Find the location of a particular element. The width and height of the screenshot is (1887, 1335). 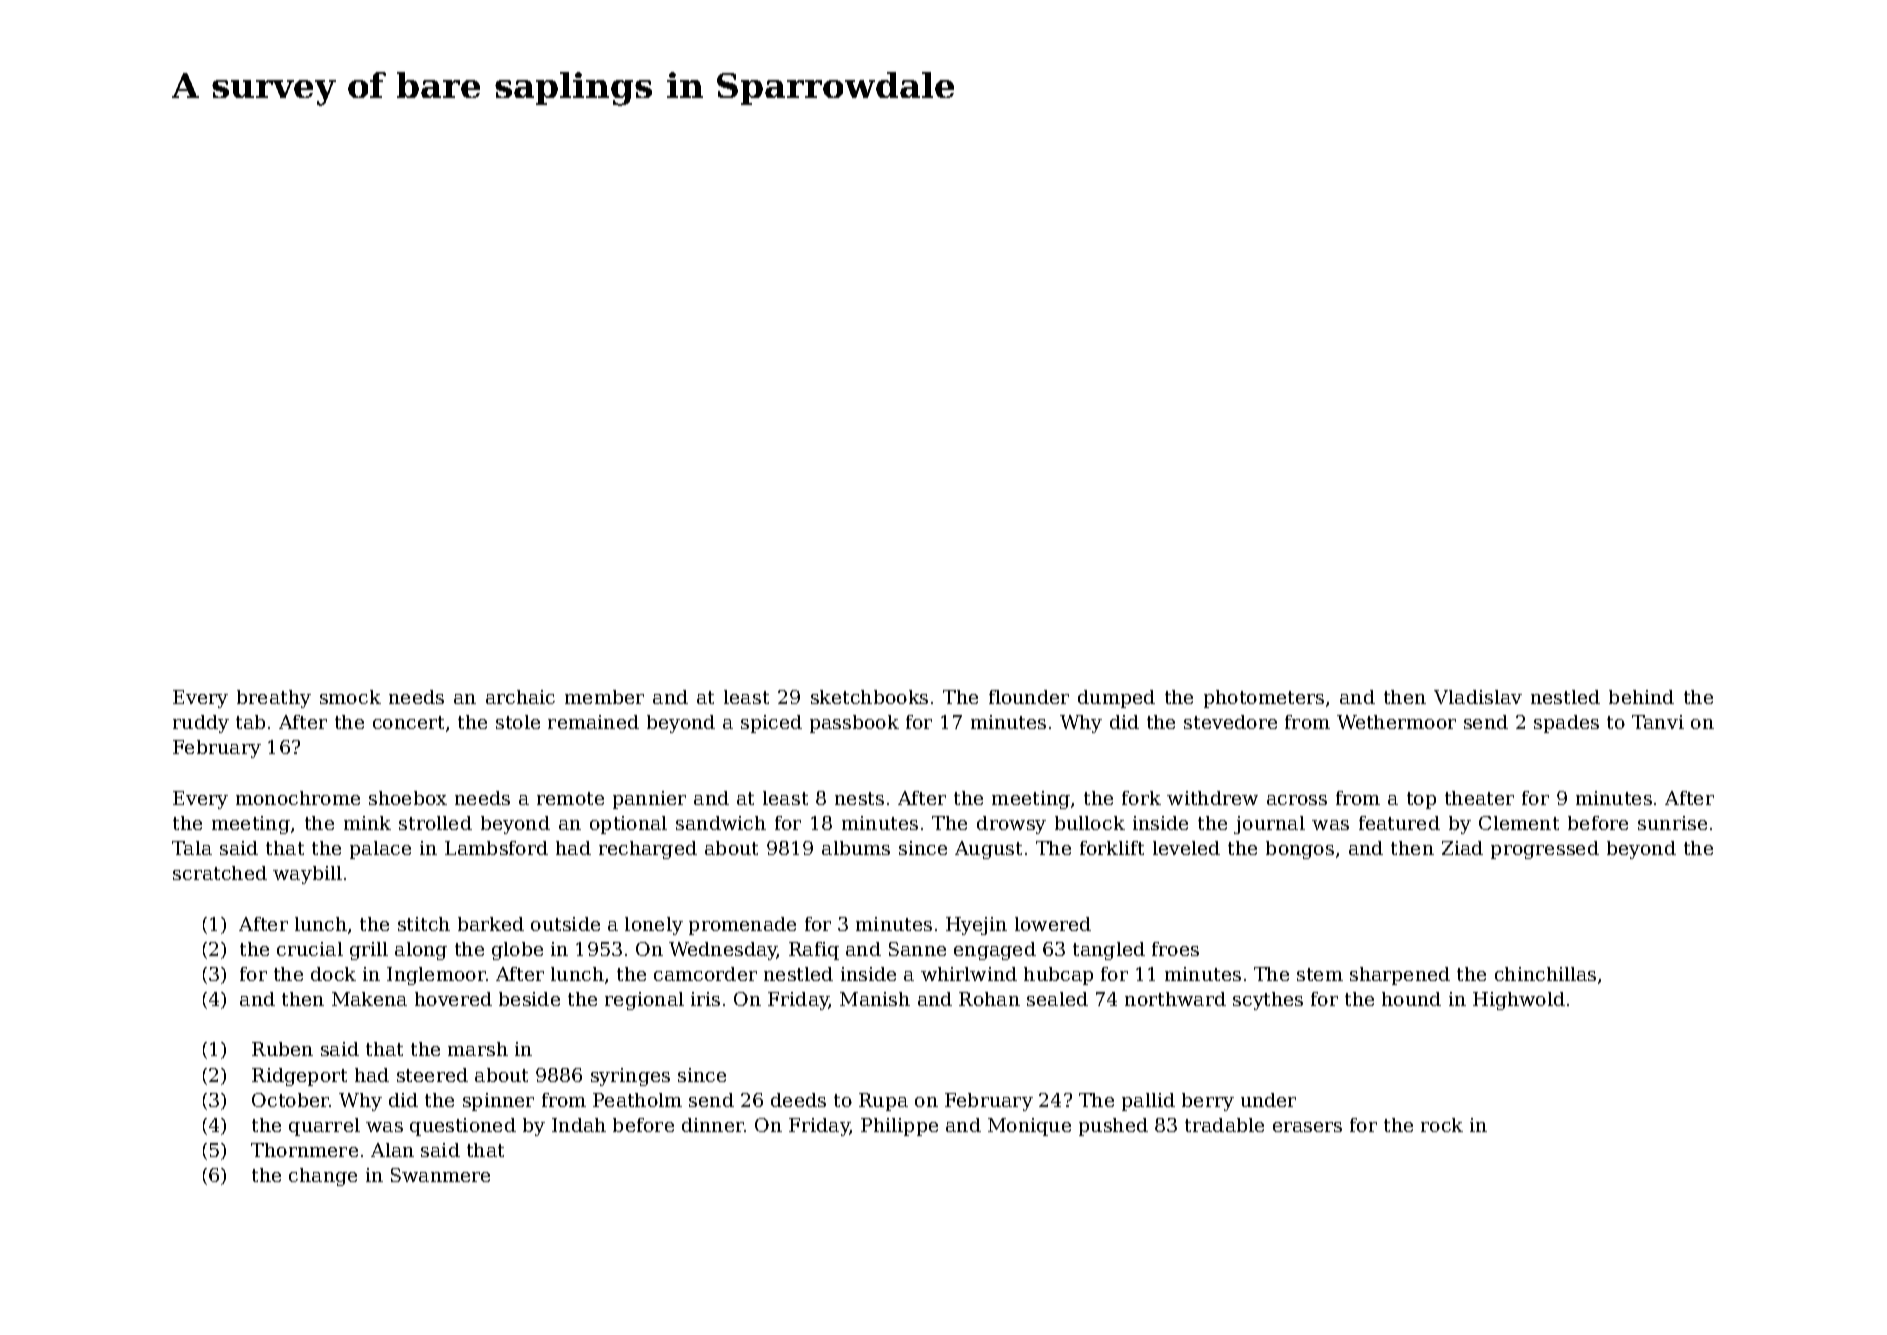

Lambsford is located at coordinates (496, 848).
